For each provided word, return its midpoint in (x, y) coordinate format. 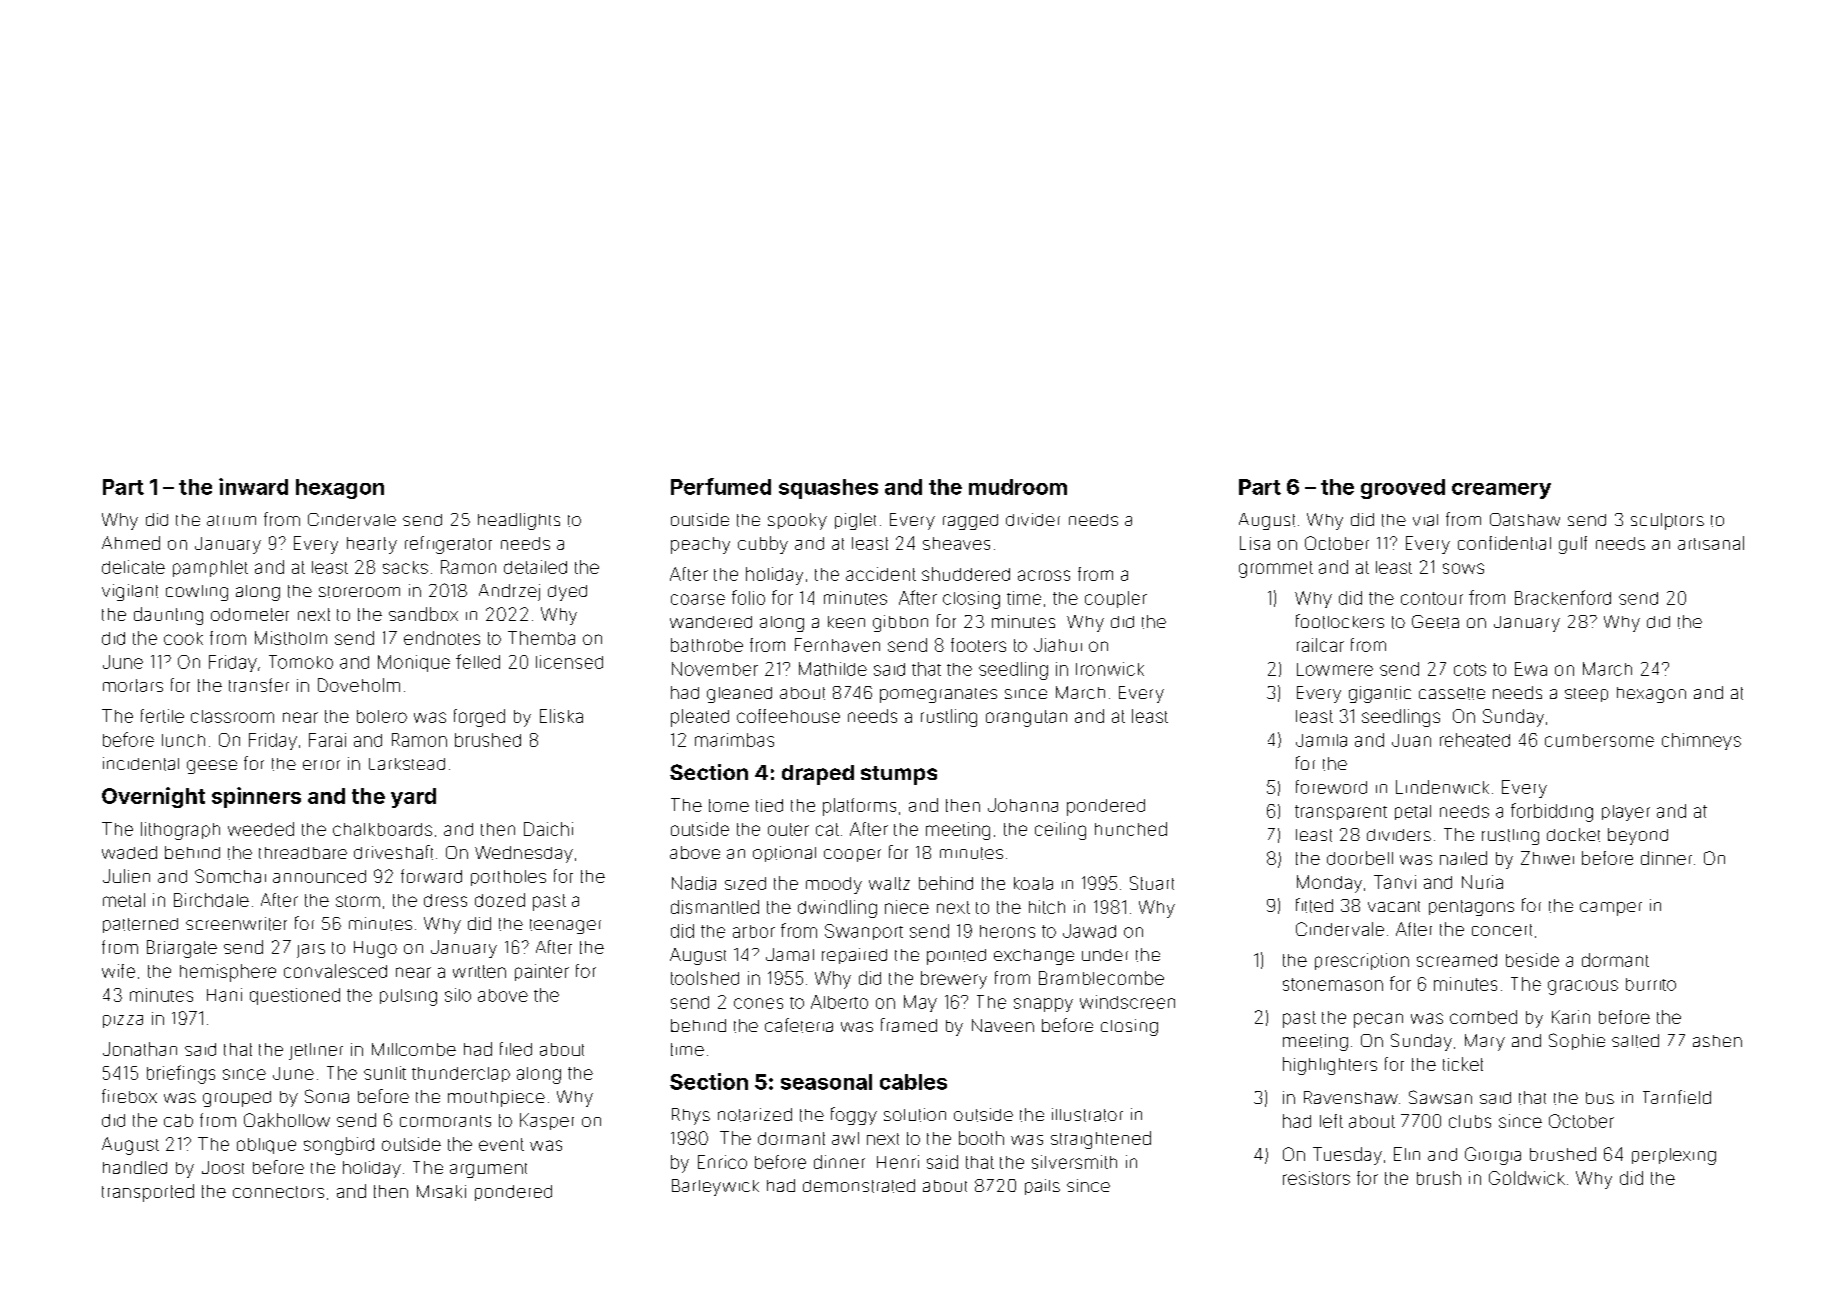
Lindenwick (1442, 787)
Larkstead (407, 764)
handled (135, 1167)
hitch (1047, 907)
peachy (700, 545)
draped (818, 775)
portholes (508, 878)
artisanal (1711, 543)
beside (1532, 960)
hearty (372, 545)
